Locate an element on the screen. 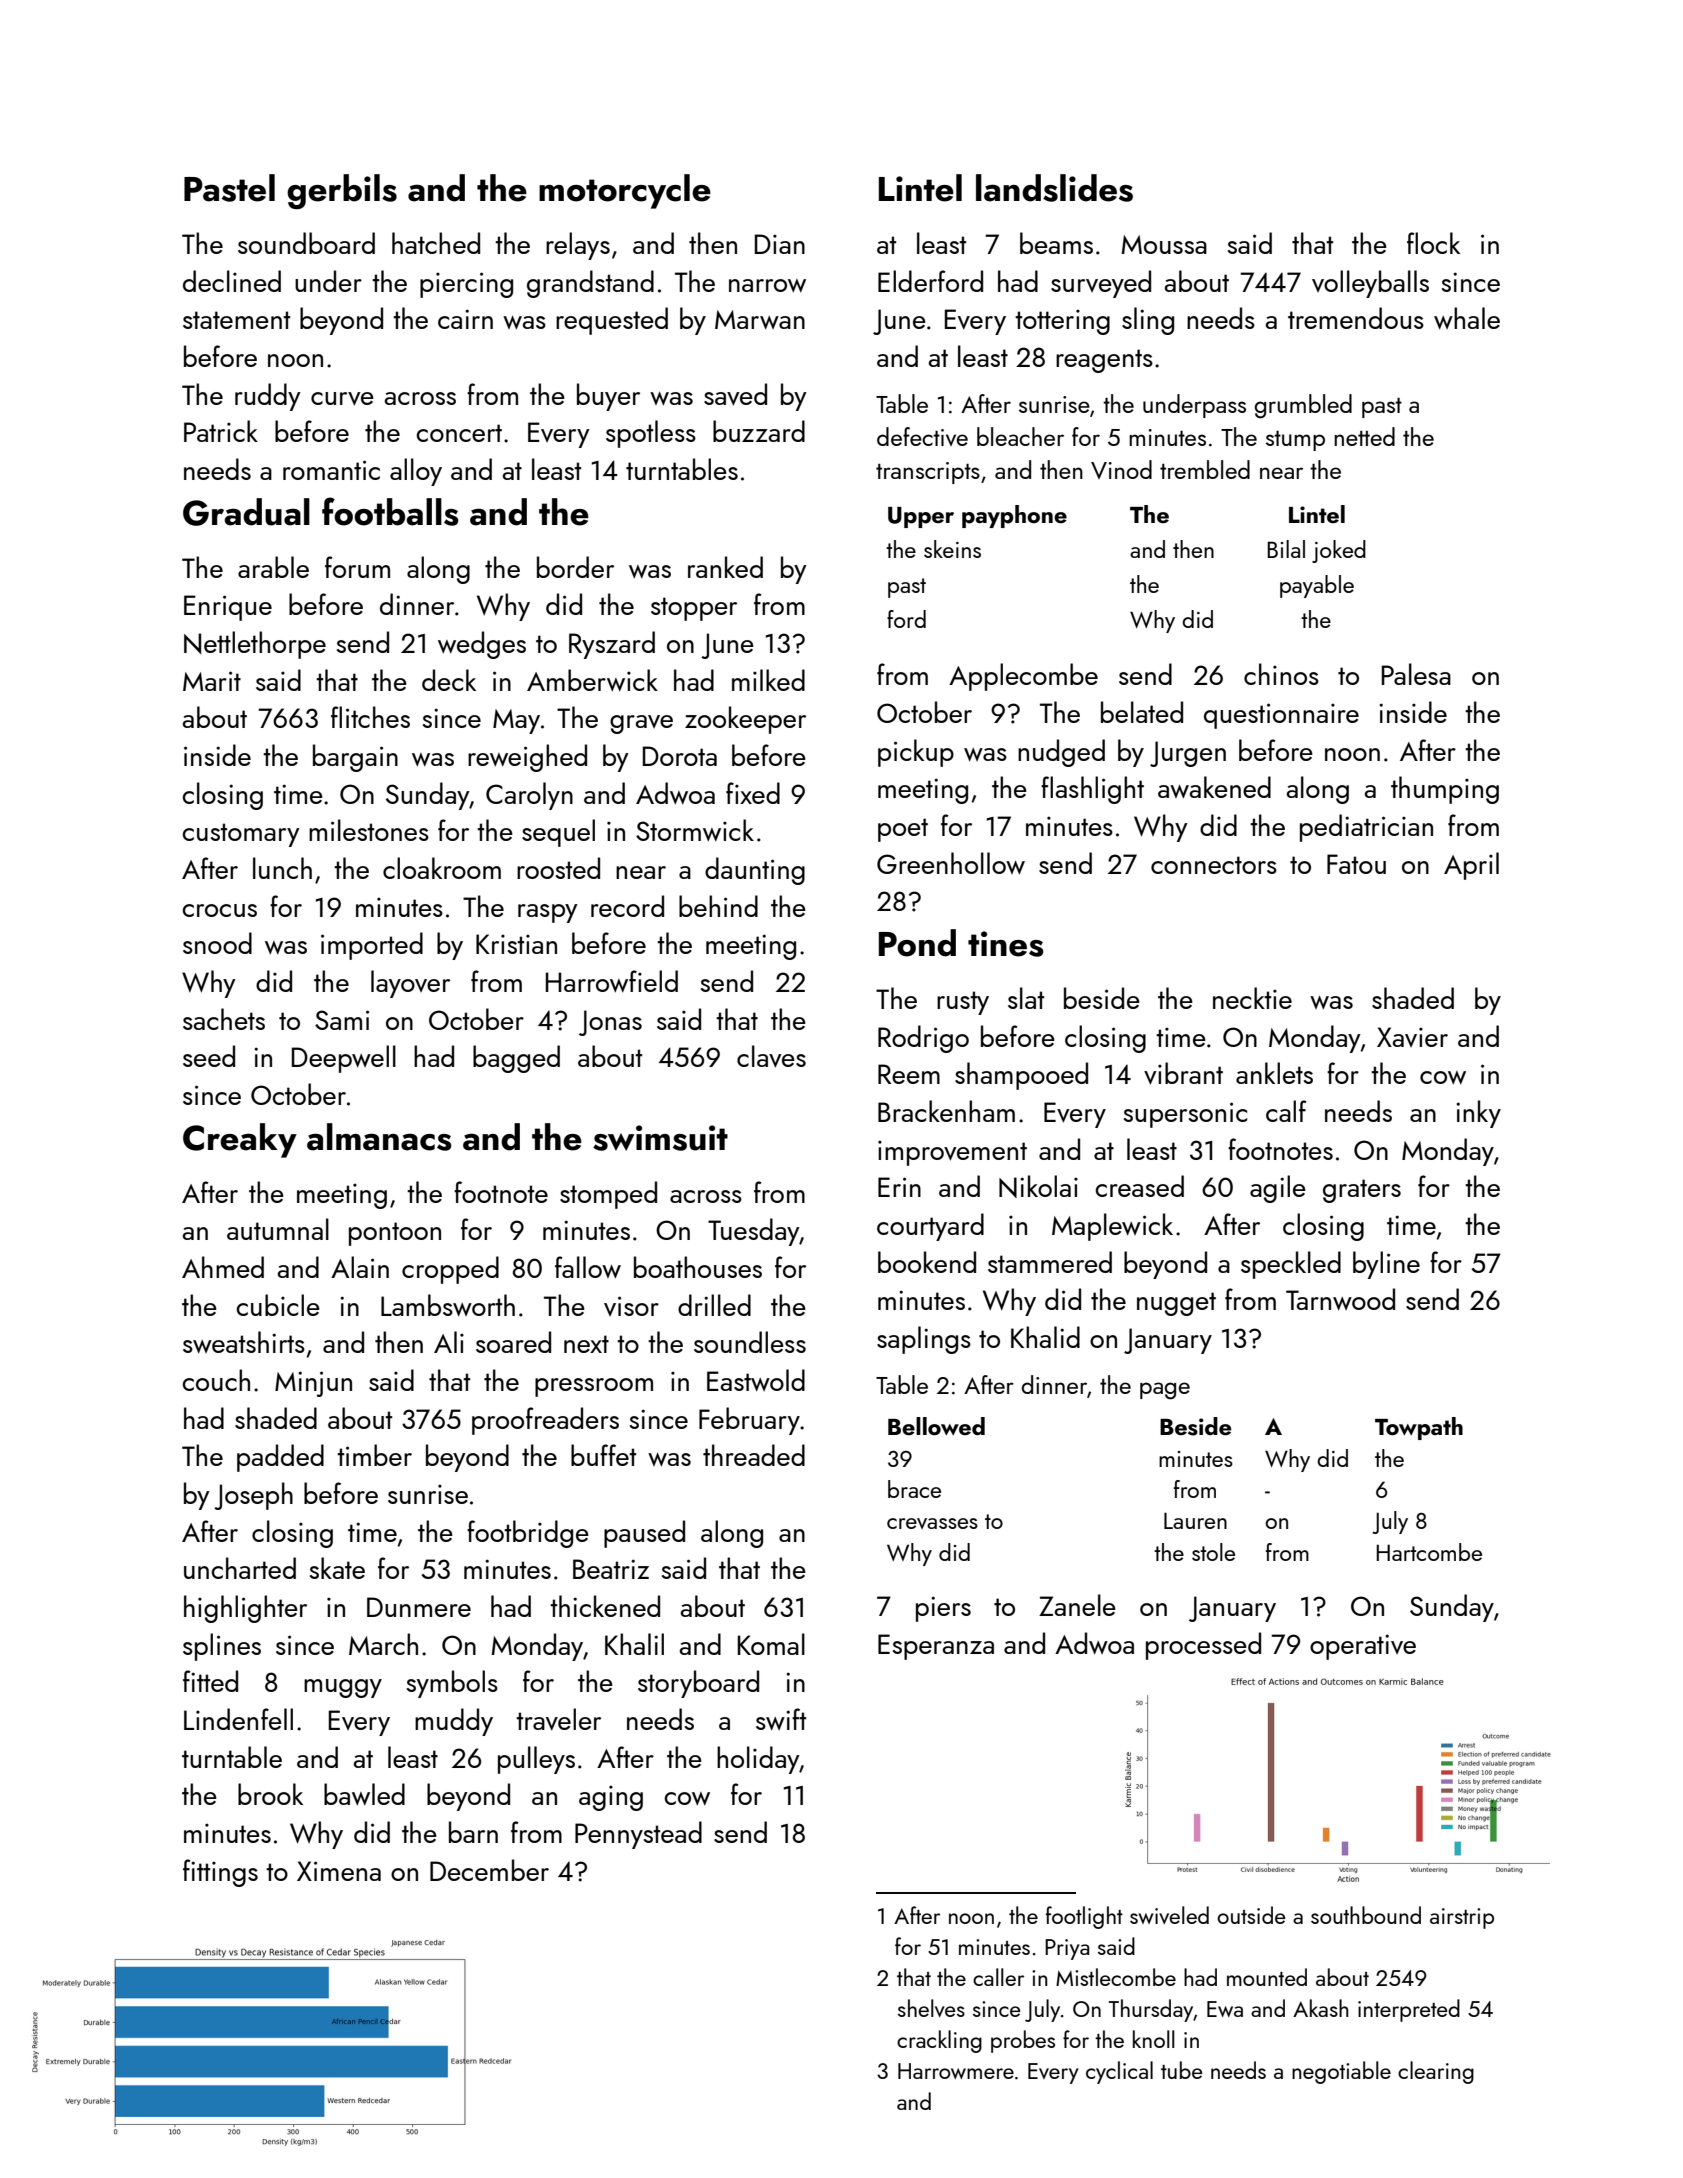 This screenshot has height=2178, width=1683. storyboard is located at coordinates (698, 1684).
